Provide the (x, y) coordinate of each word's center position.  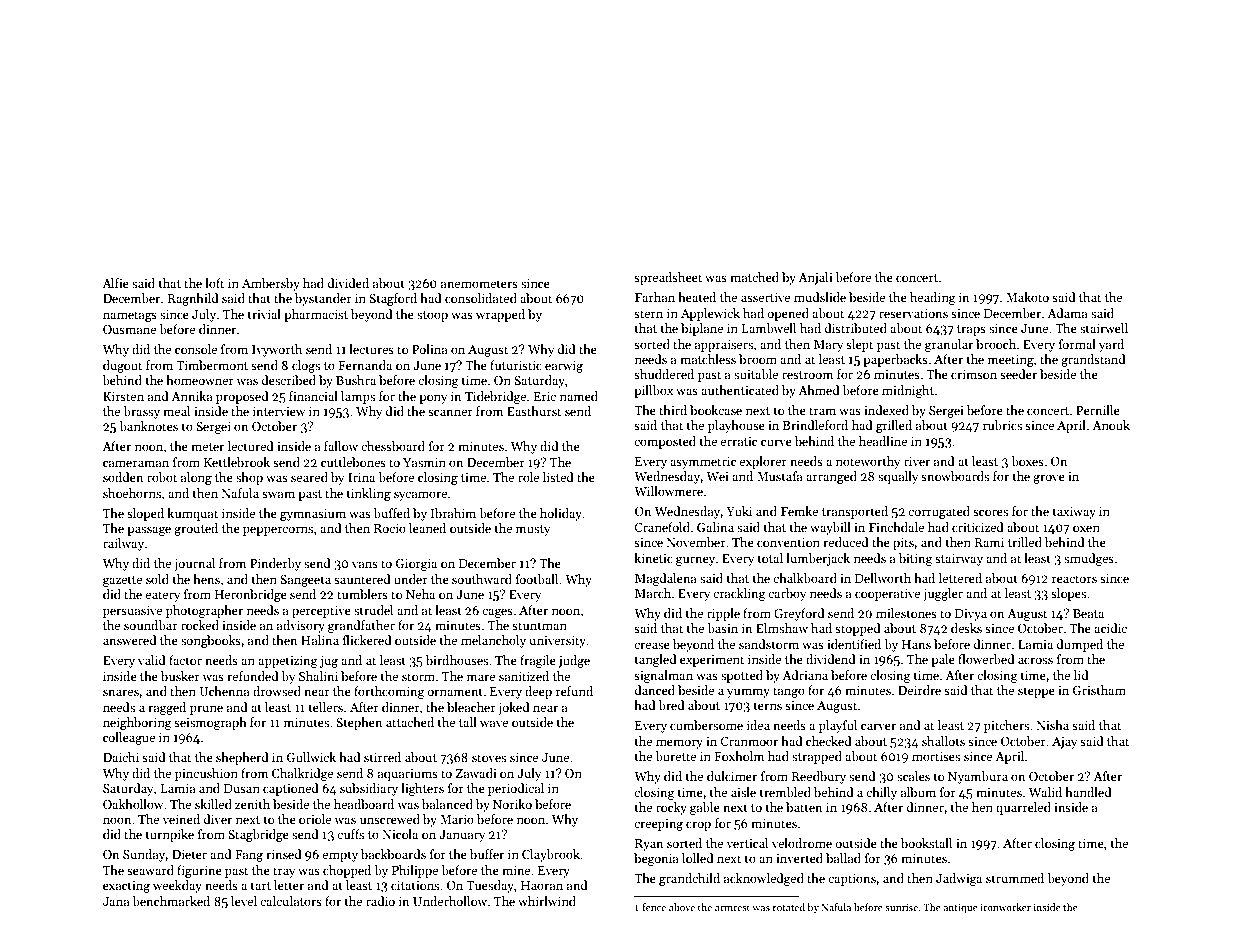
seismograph (210, 723)
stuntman (539, 626)
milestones (906, 613)
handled (1088, 792)
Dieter (189, 854)
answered (130, 640)
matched (754, 277)
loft (214, 283)
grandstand (1093, 360)
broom (758, 359)
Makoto (1027, 297)
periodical (516, 789)
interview (279, 411)
